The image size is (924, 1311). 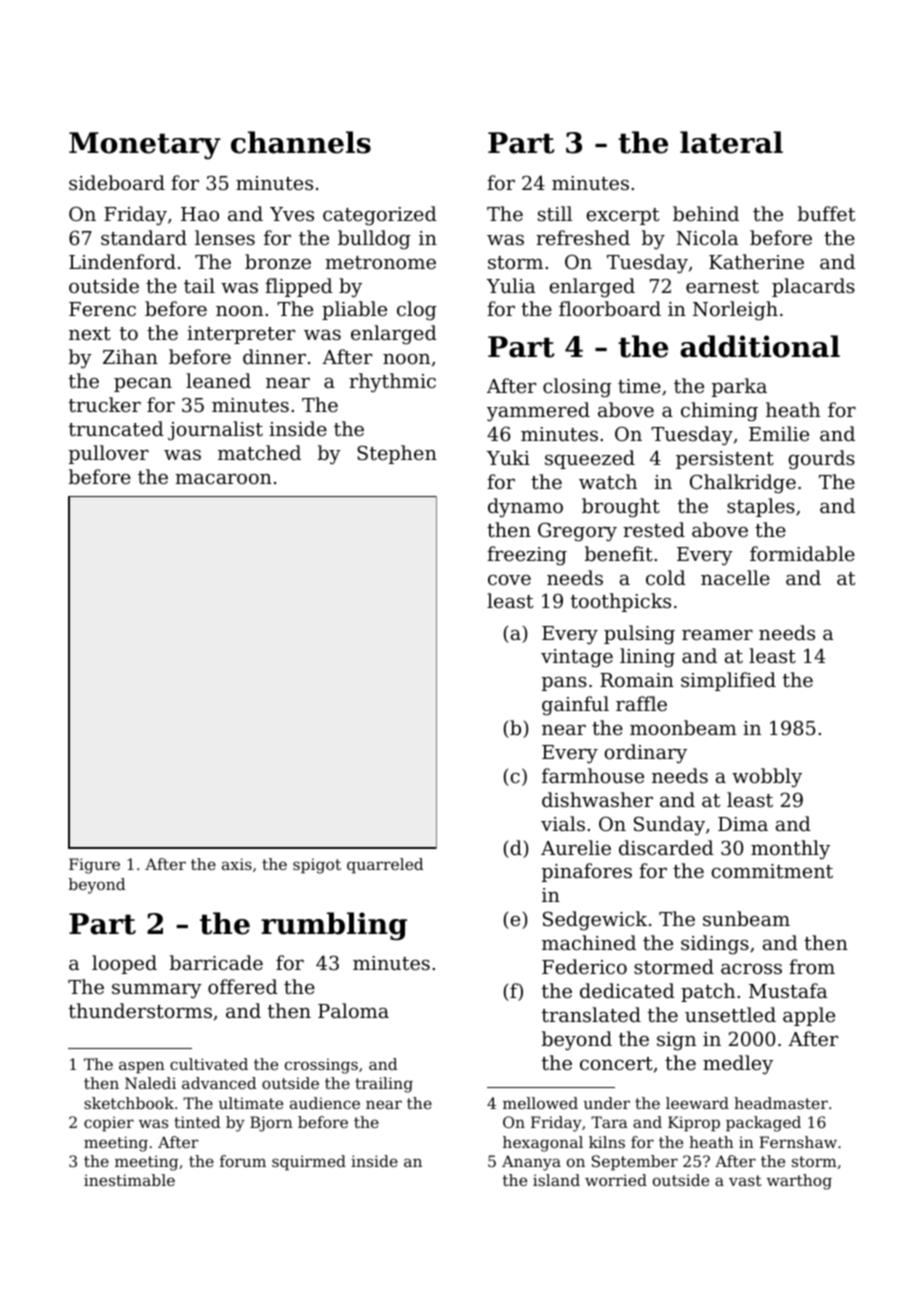 I want to click on pulsing, so click(x=639, y=635).
